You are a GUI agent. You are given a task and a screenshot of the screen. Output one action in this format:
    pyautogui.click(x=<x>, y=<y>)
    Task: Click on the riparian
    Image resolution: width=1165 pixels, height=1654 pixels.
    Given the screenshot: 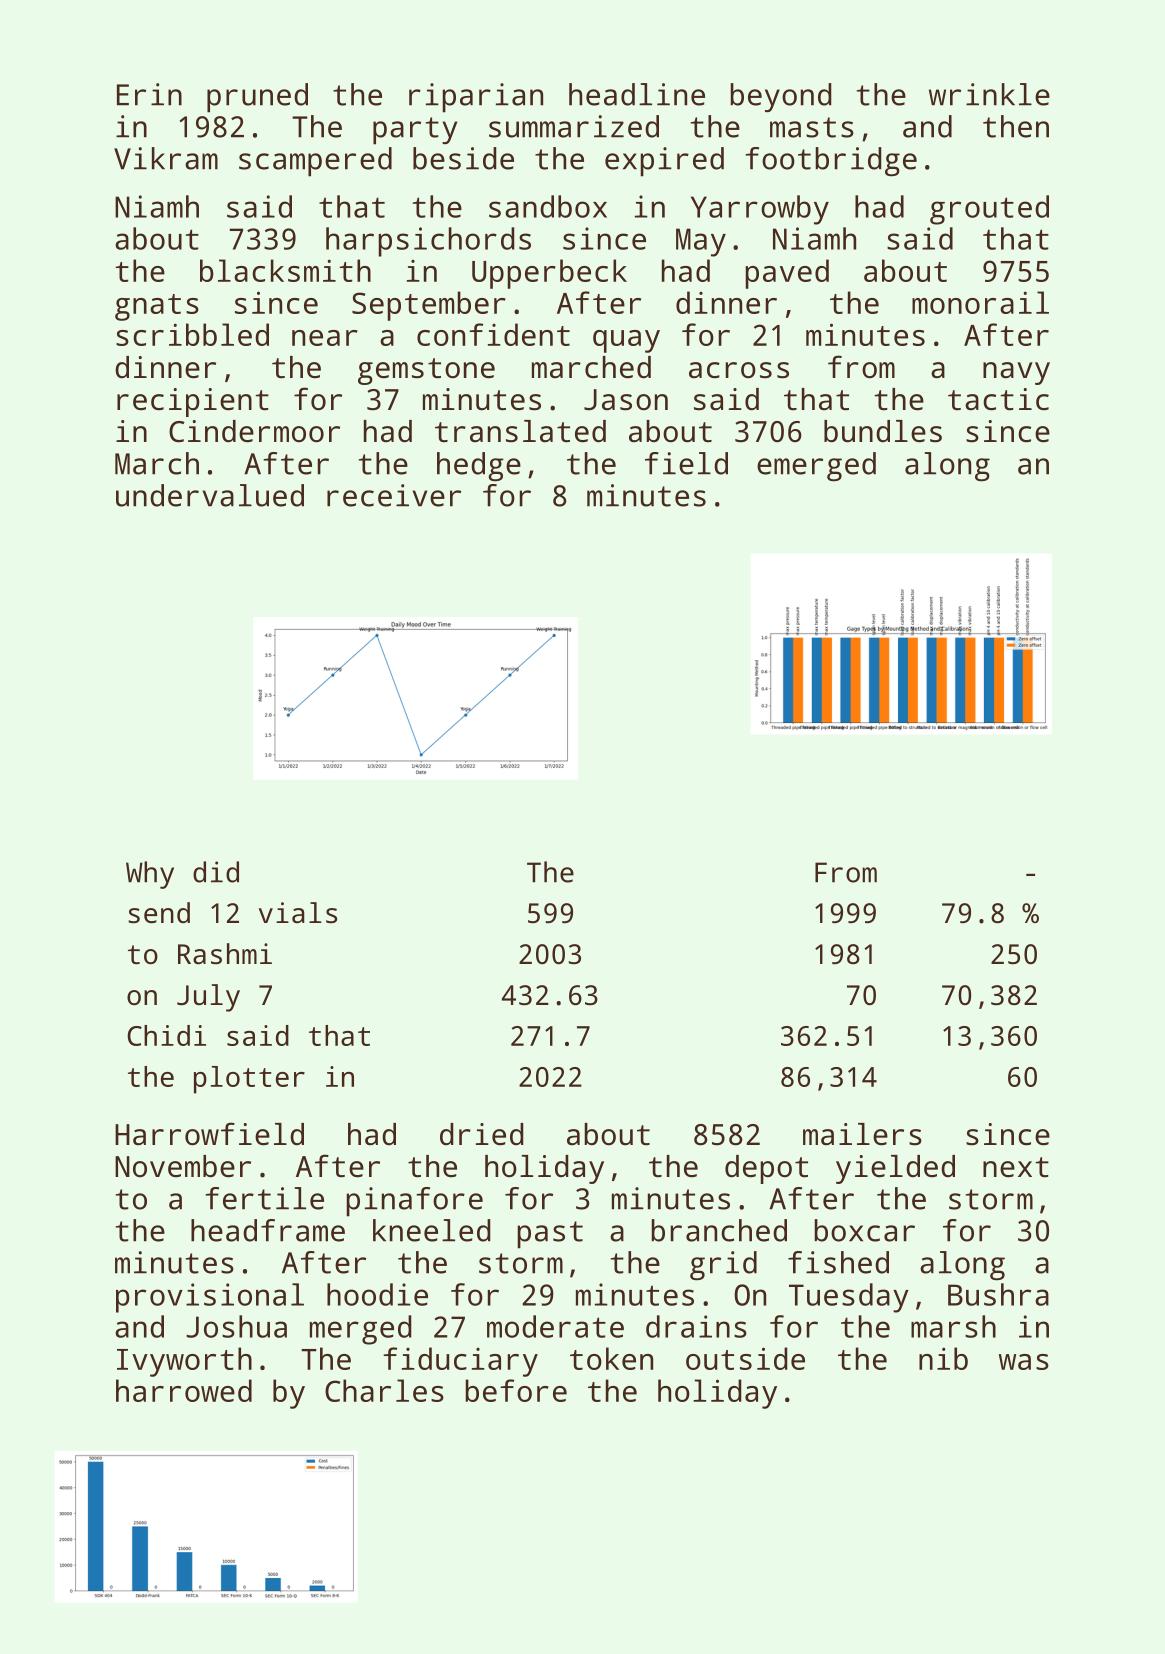 What is the action you would take?
    pyautogui.click(x=476, y=98)
